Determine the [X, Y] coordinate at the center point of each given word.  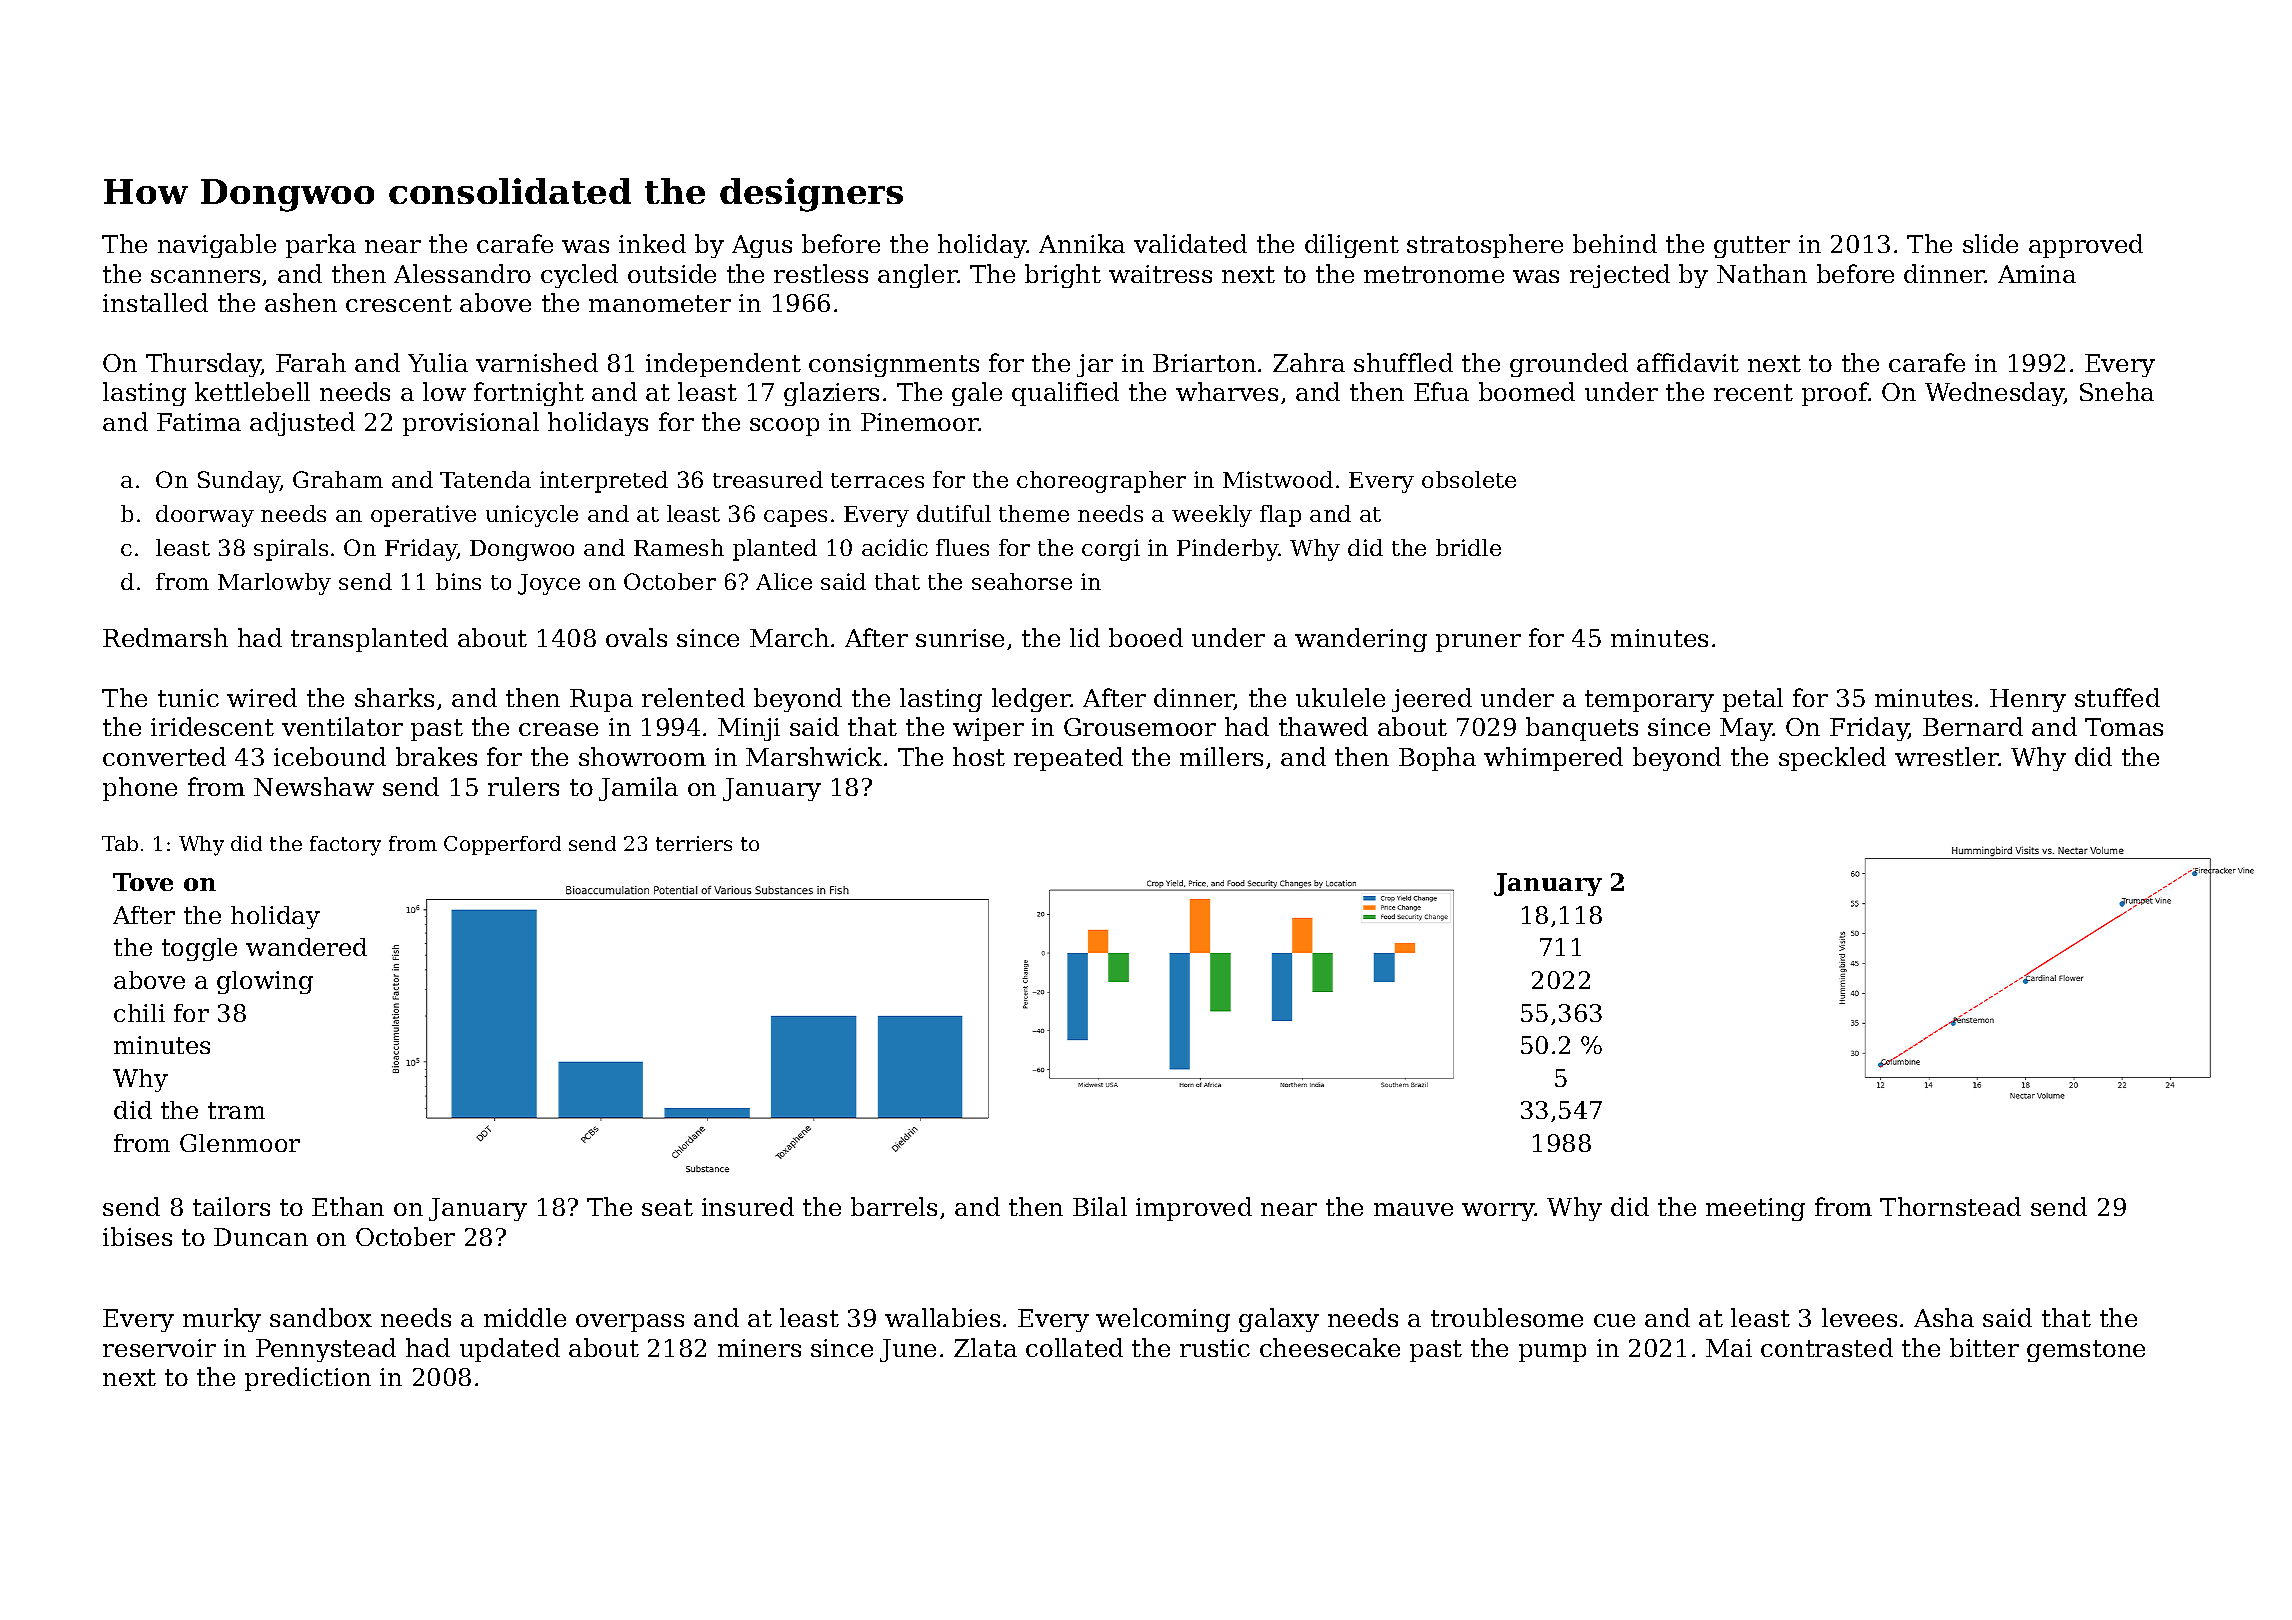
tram [236, 1110]
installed [155, 302]
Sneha [2117, 391]
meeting [1755, 1209]
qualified [1065, 394]
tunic [188, 698]
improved [1194, 1209]
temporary [1649, 701]
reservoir [159, 1348]
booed [1146, 637]
